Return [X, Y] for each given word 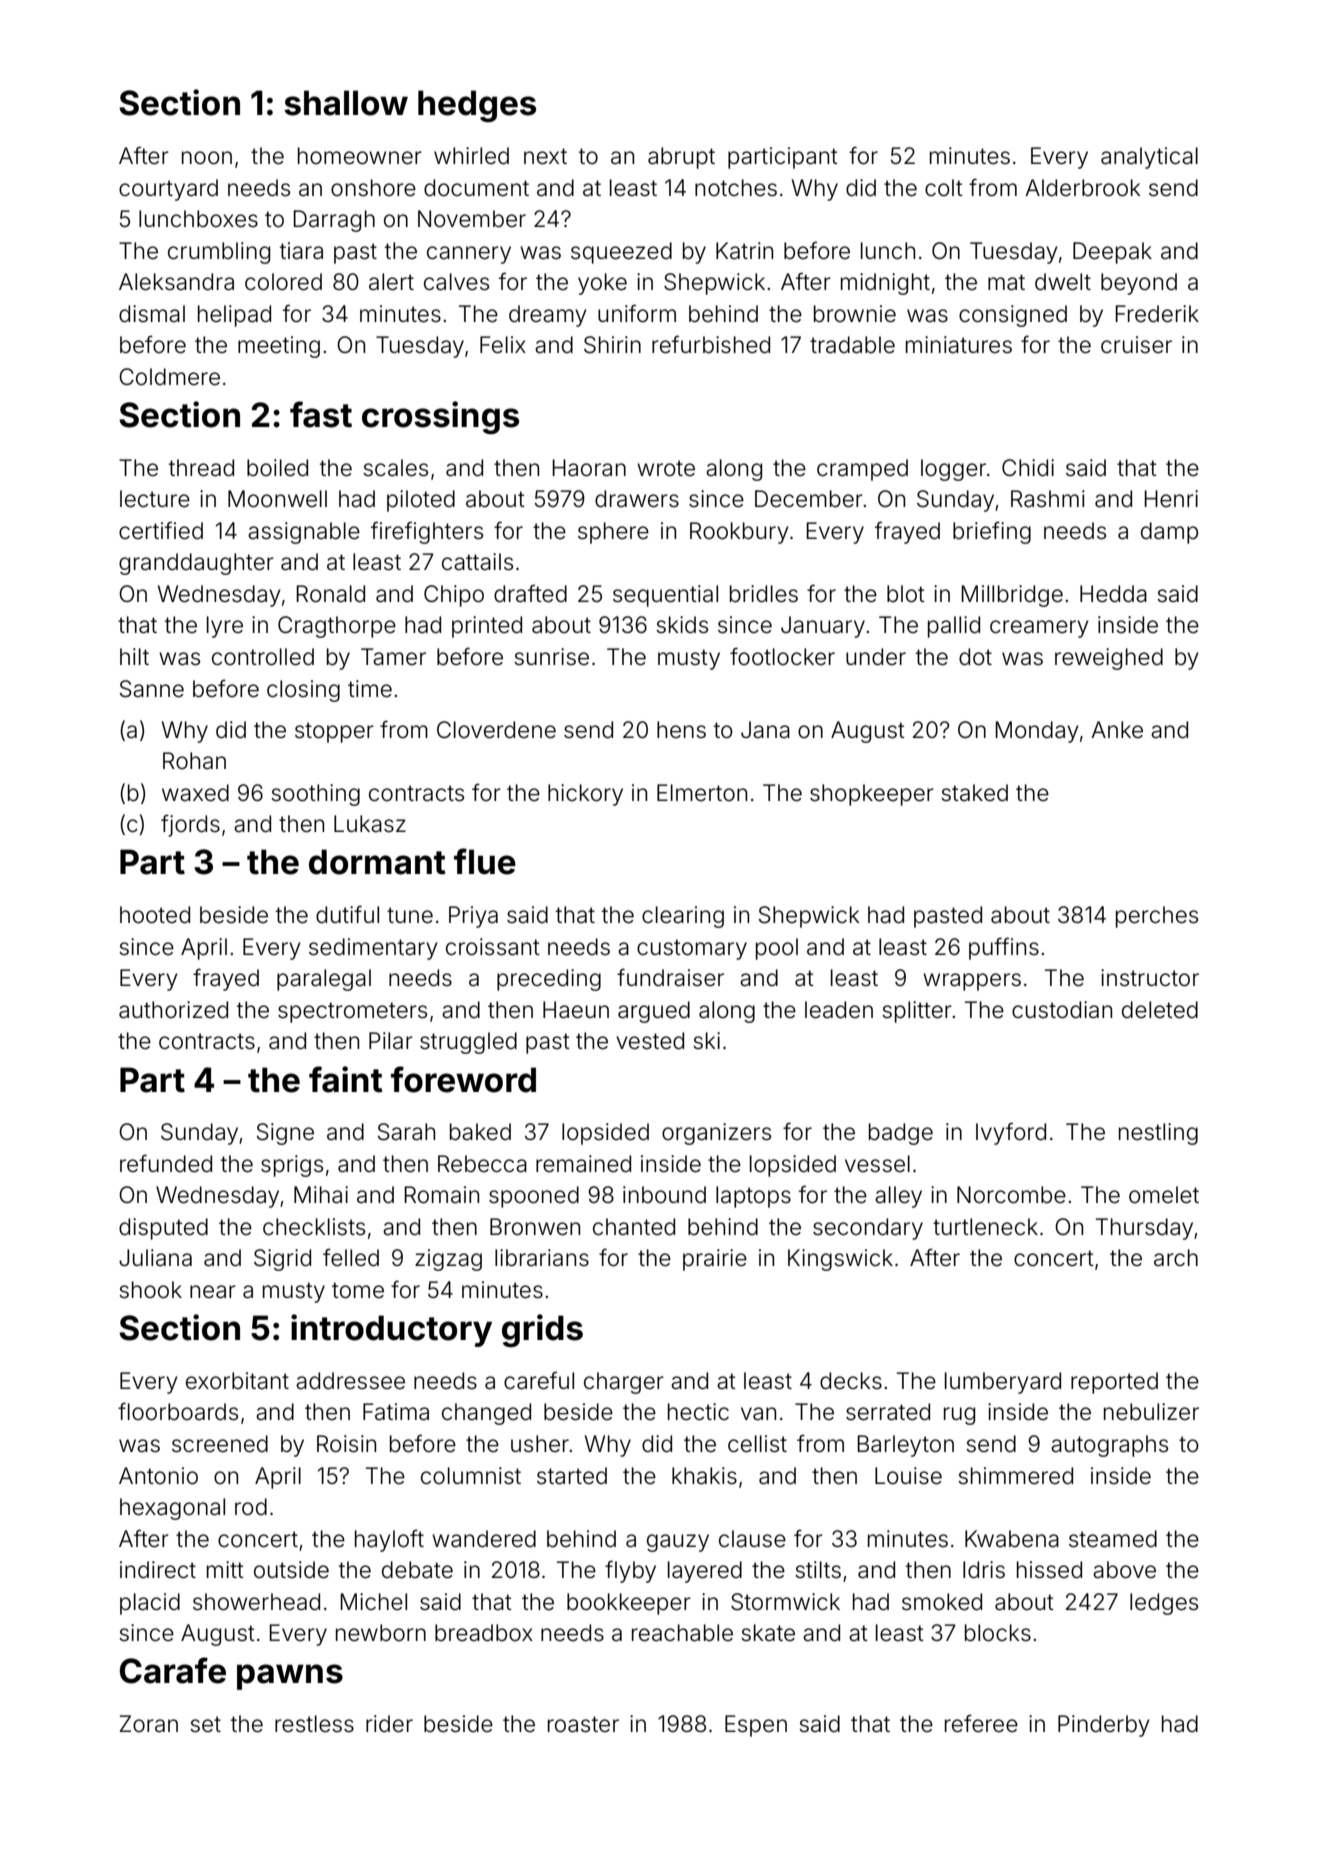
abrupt [681, 158]
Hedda [1113, 594]
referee [981, 1723]
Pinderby [1104, 1726]
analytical [1149, 158]
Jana [765, 730]
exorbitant [237, 1381]
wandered [484, 1539]
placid [150, 1604]
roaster [583, 1724]
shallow [346, 103]
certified [161, 530]
